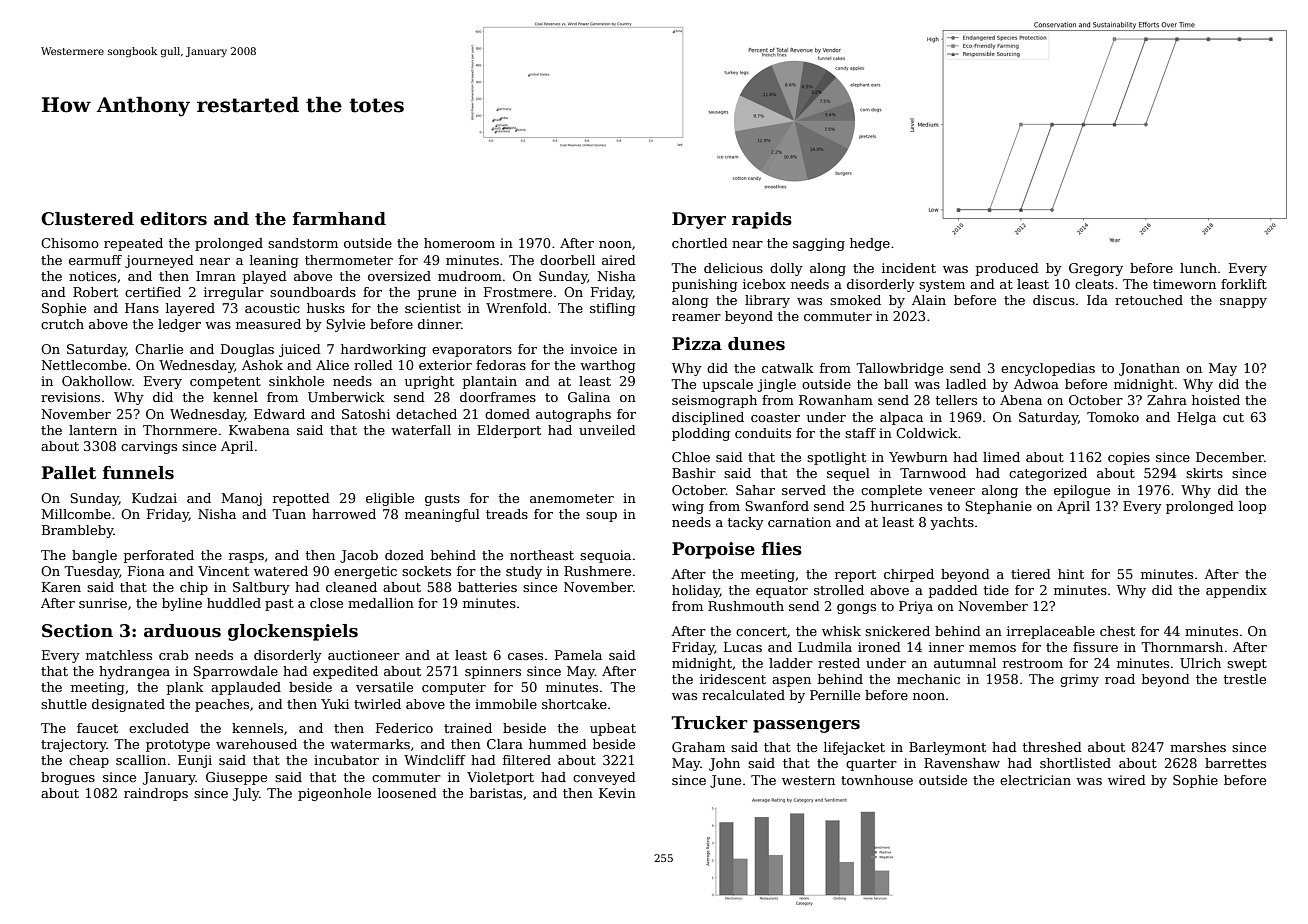 The width and height of the page is (1308, 924). I want to click on encyclopedias, so click(1048, 369).
